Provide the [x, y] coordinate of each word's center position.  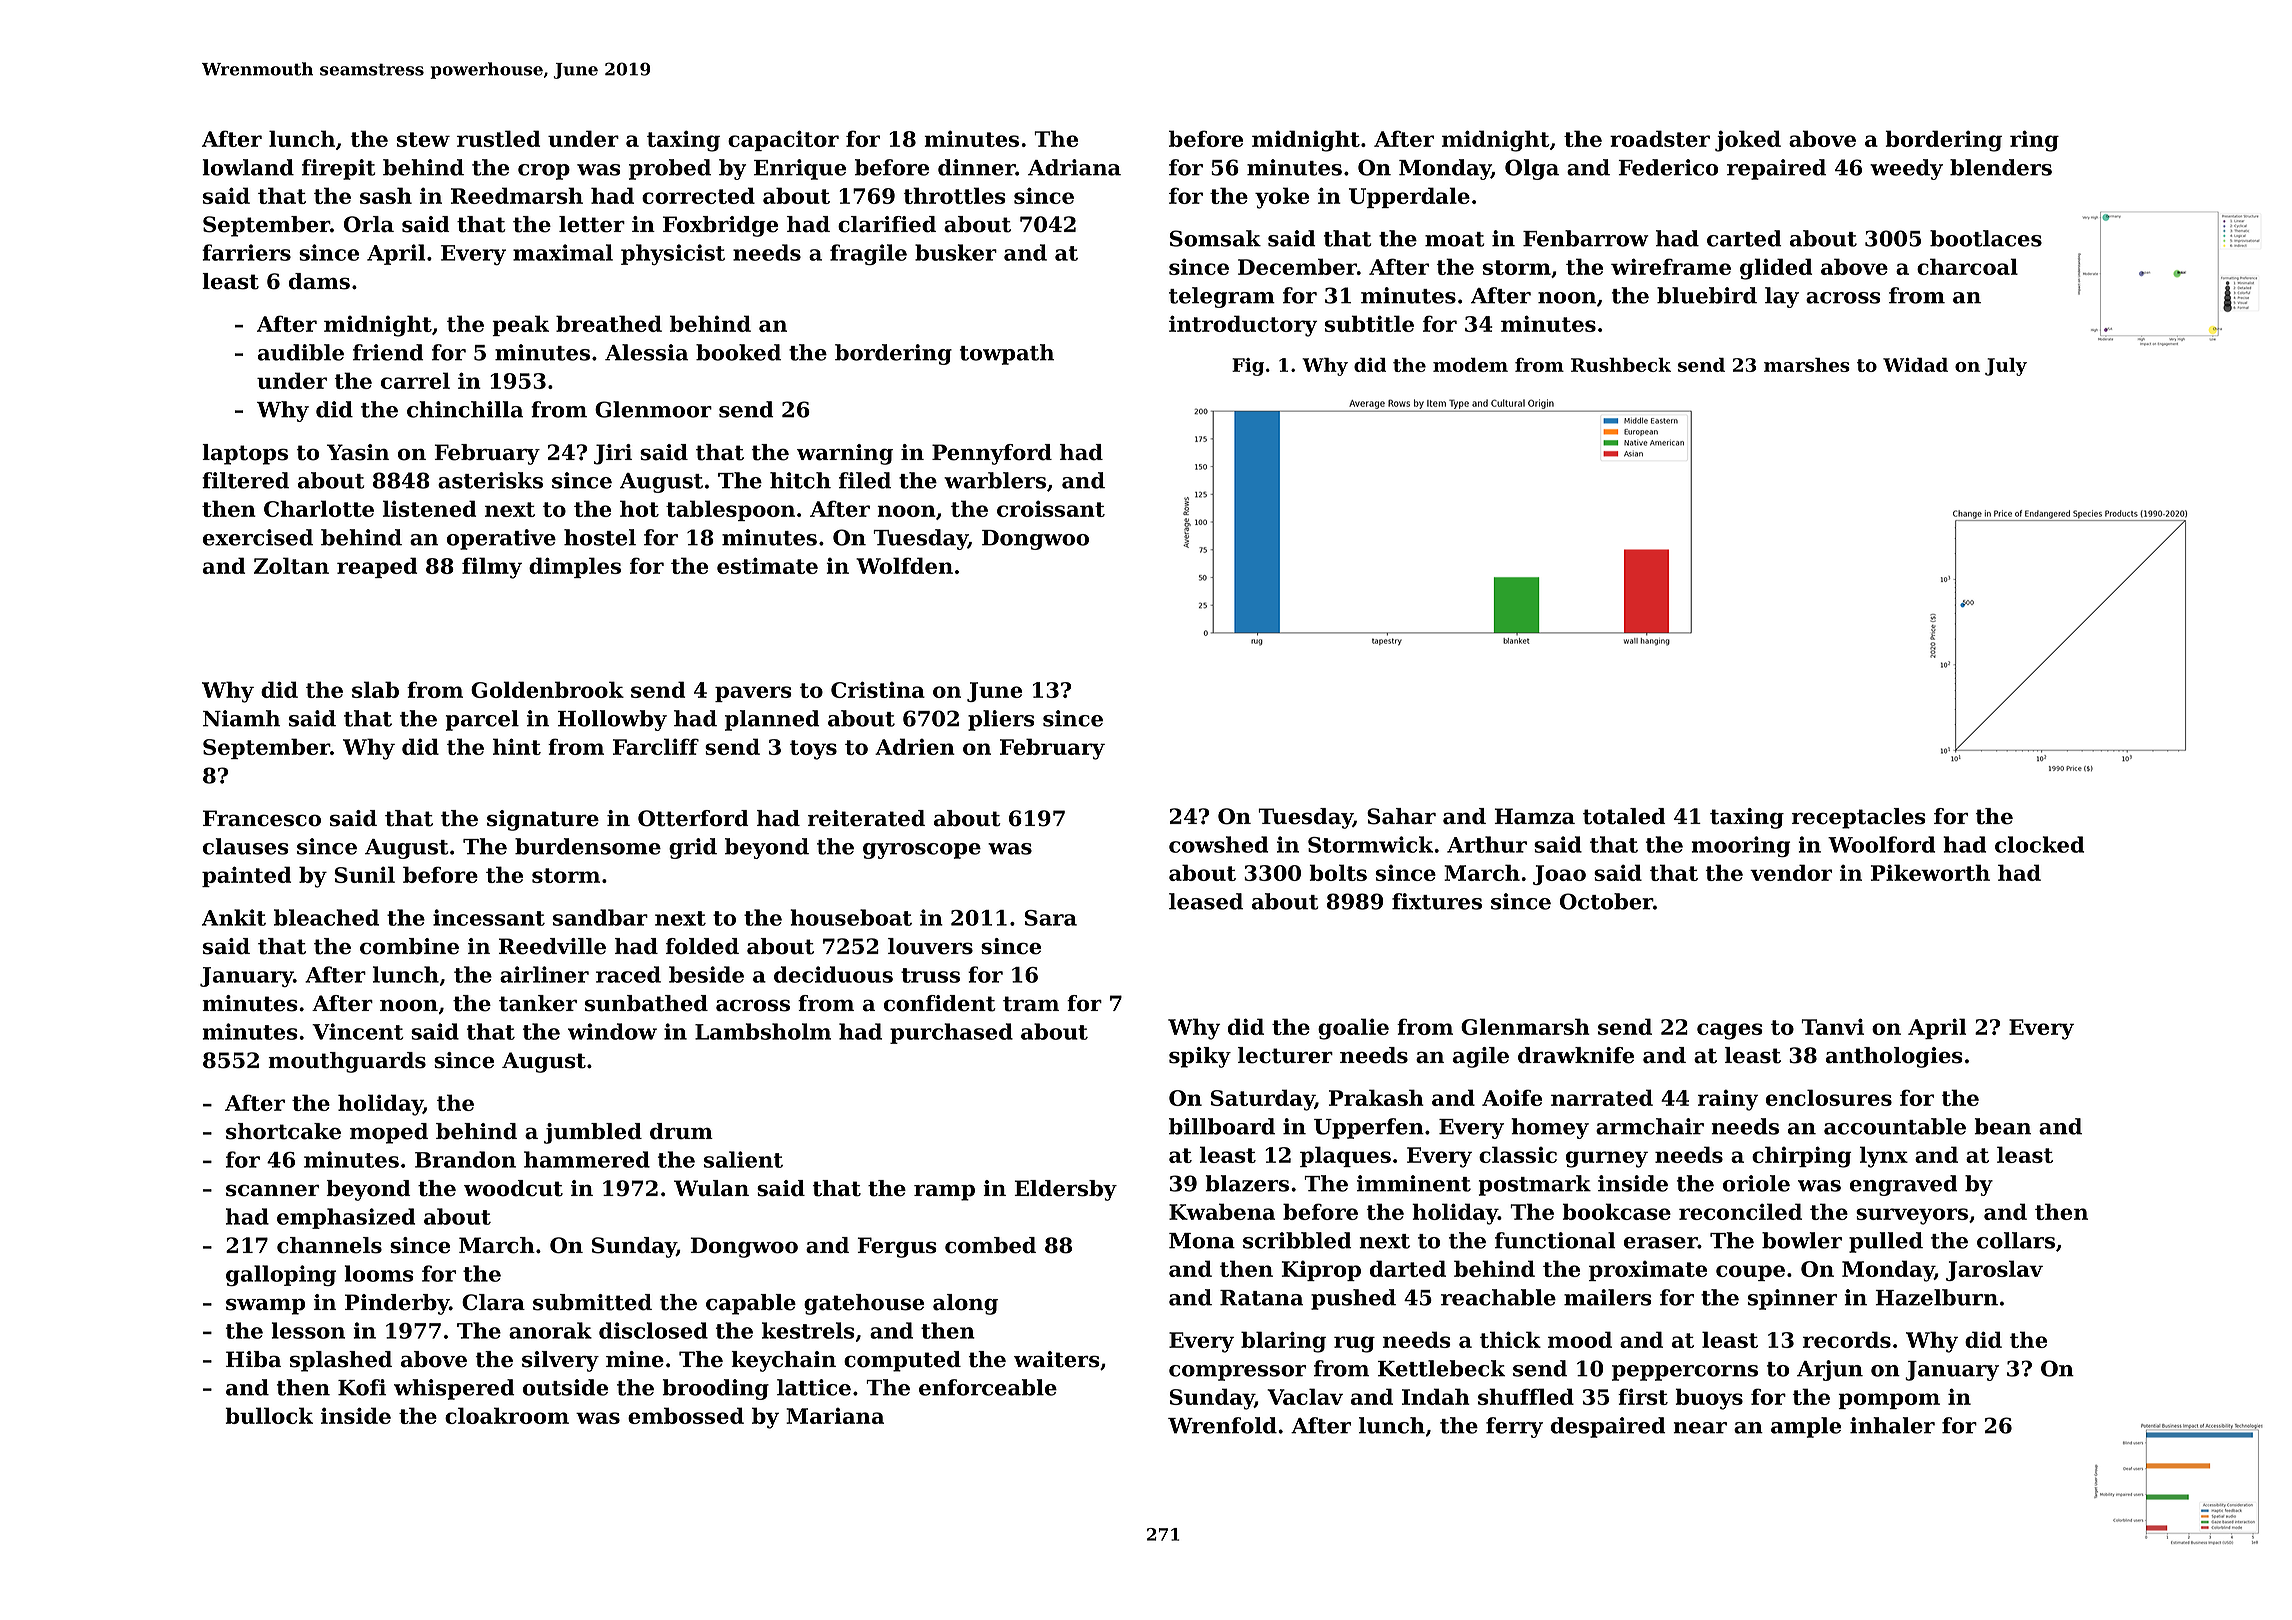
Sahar [1401, 816]
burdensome [588, 846]
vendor [1791, 872]
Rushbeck [1621, 365]
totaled [1624, 816]
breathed [609, 323]
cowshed [1218, 844]
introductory [1243, 326]
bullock [269, 1415]
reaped [377, 567]
